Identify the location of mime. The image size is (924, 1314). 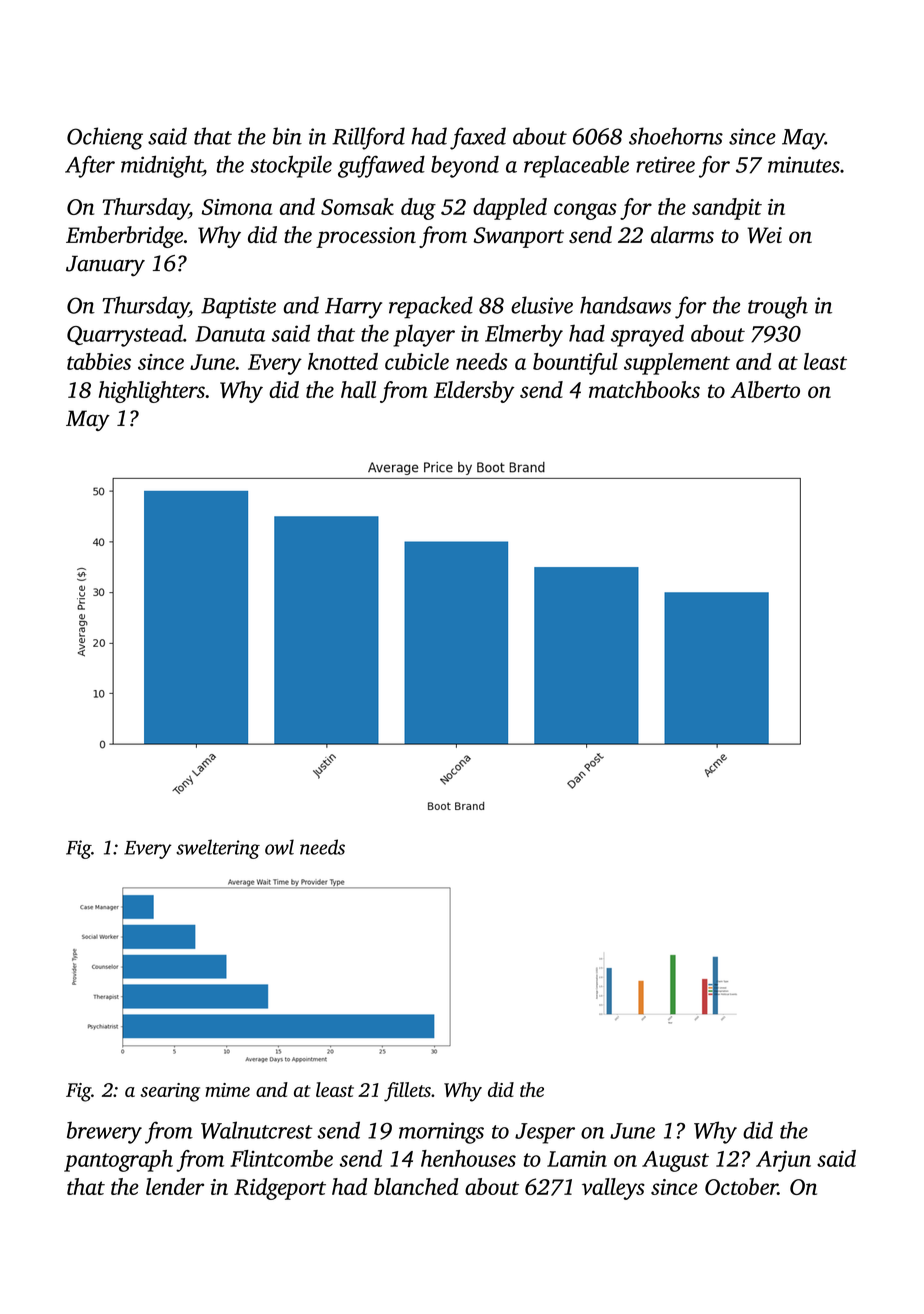
(227, 1090).
